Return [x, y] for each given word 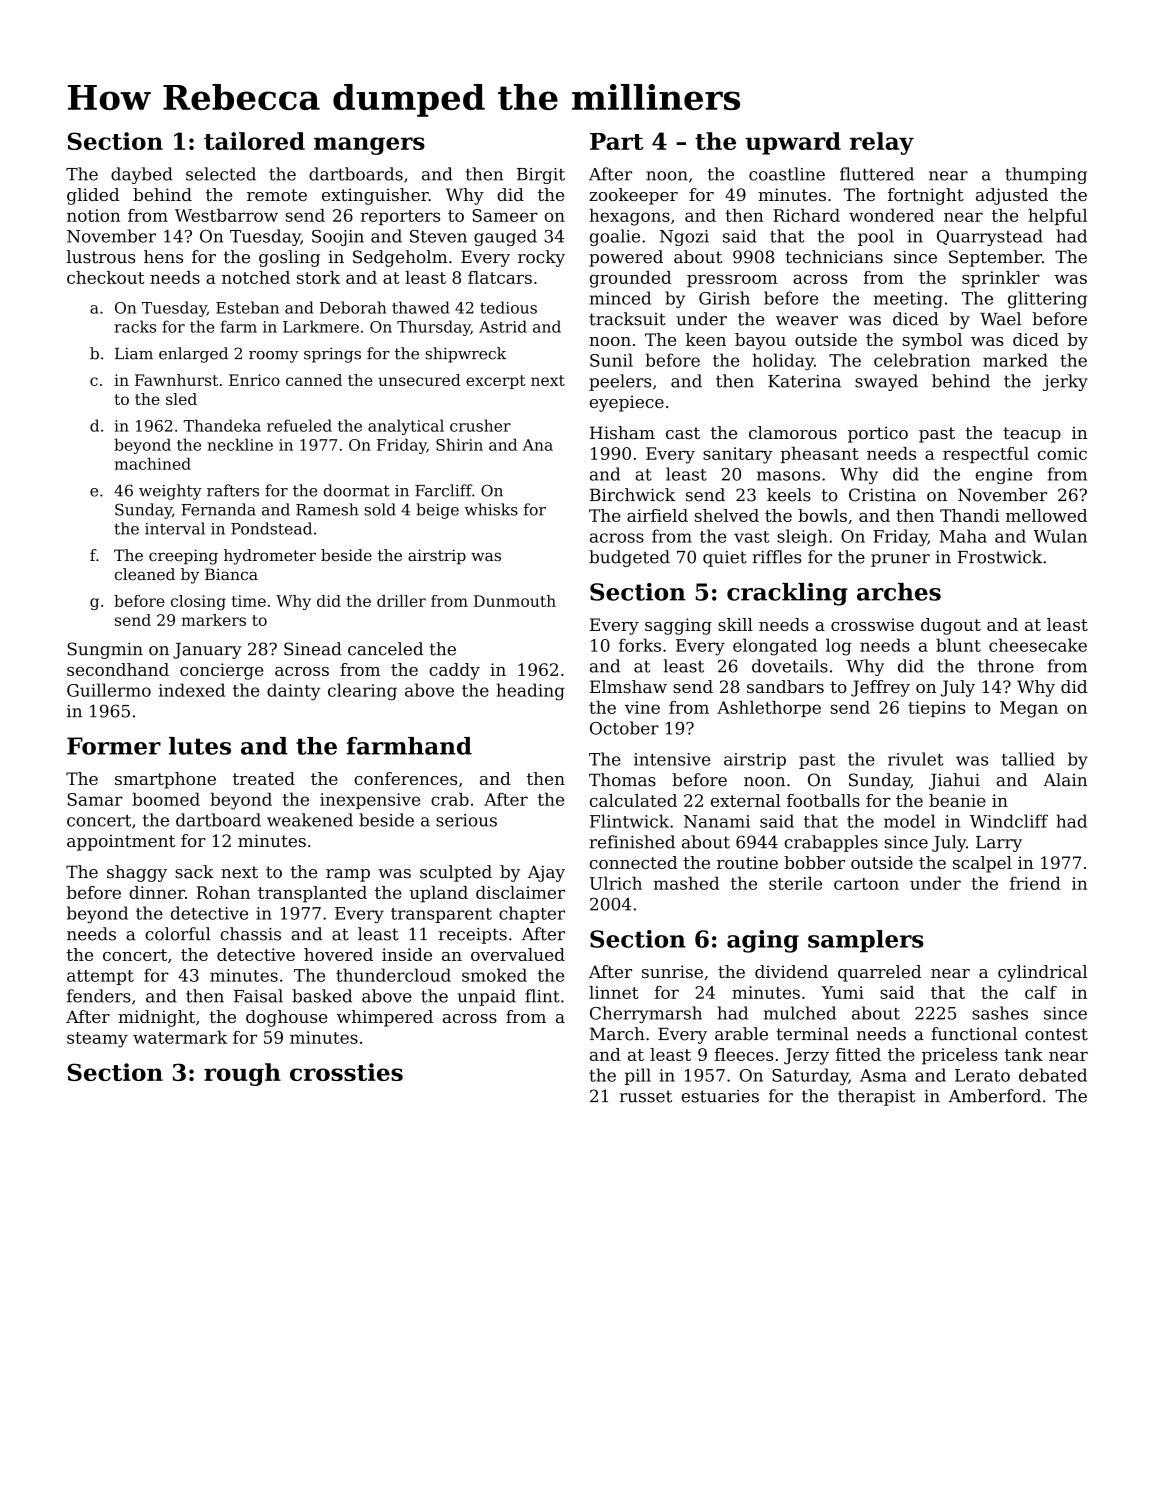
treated [264, 778]
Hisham [622, 432]
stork [318, 277]
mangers [369, 146]
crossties [346, 1072]
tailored [254, 141]
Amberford [995, 1096]
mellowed [1046, 515]
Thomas [622, 780]
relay [882, 143]
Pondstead [271, 528]
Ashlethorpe [769, 709]
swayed [886, 382]
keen [706, 339]
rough [242, 1074]
